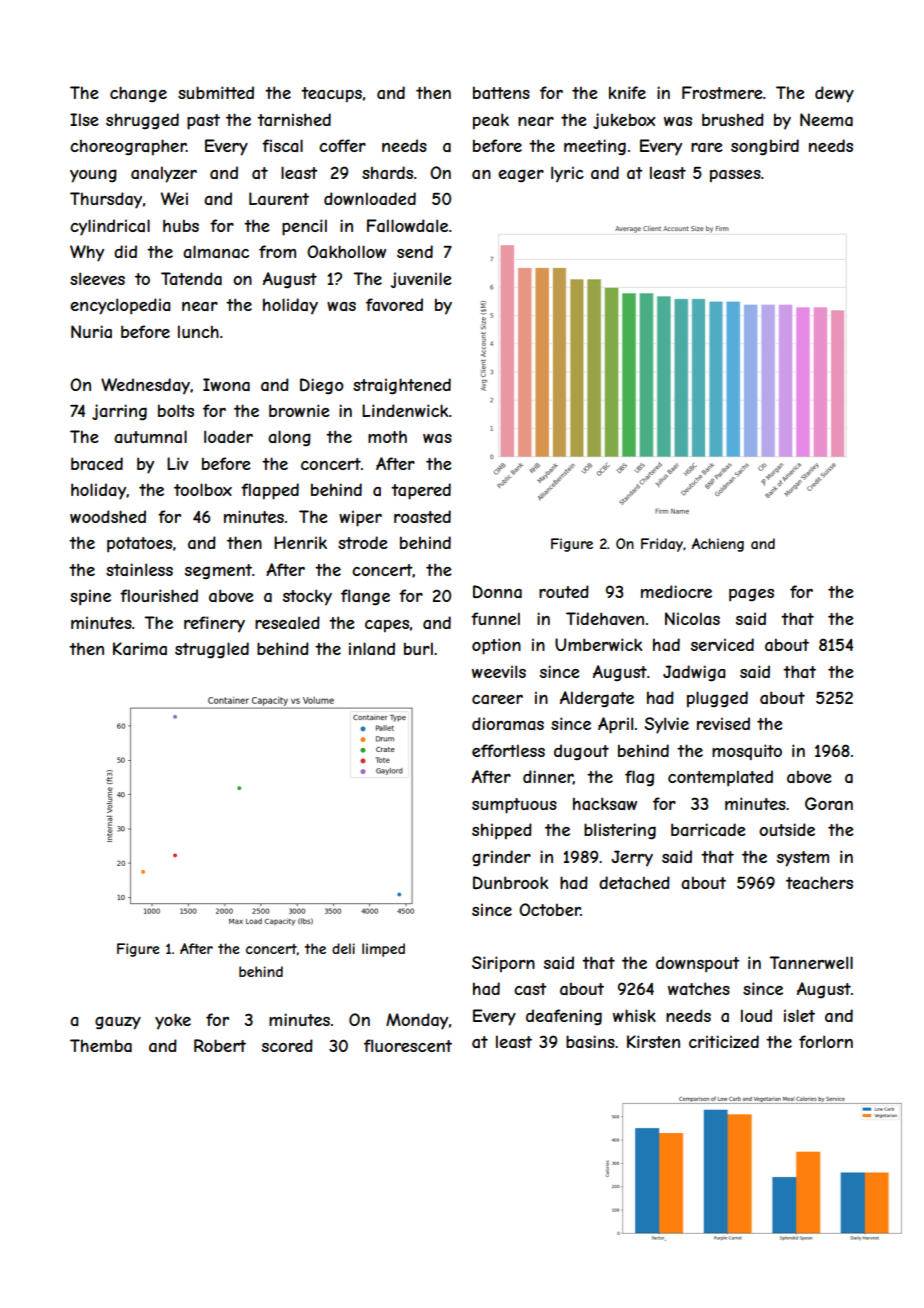 This page has height=1308, width=924. Describe the element at coordinates (803, 859) in the page. I see `system` at that location.
